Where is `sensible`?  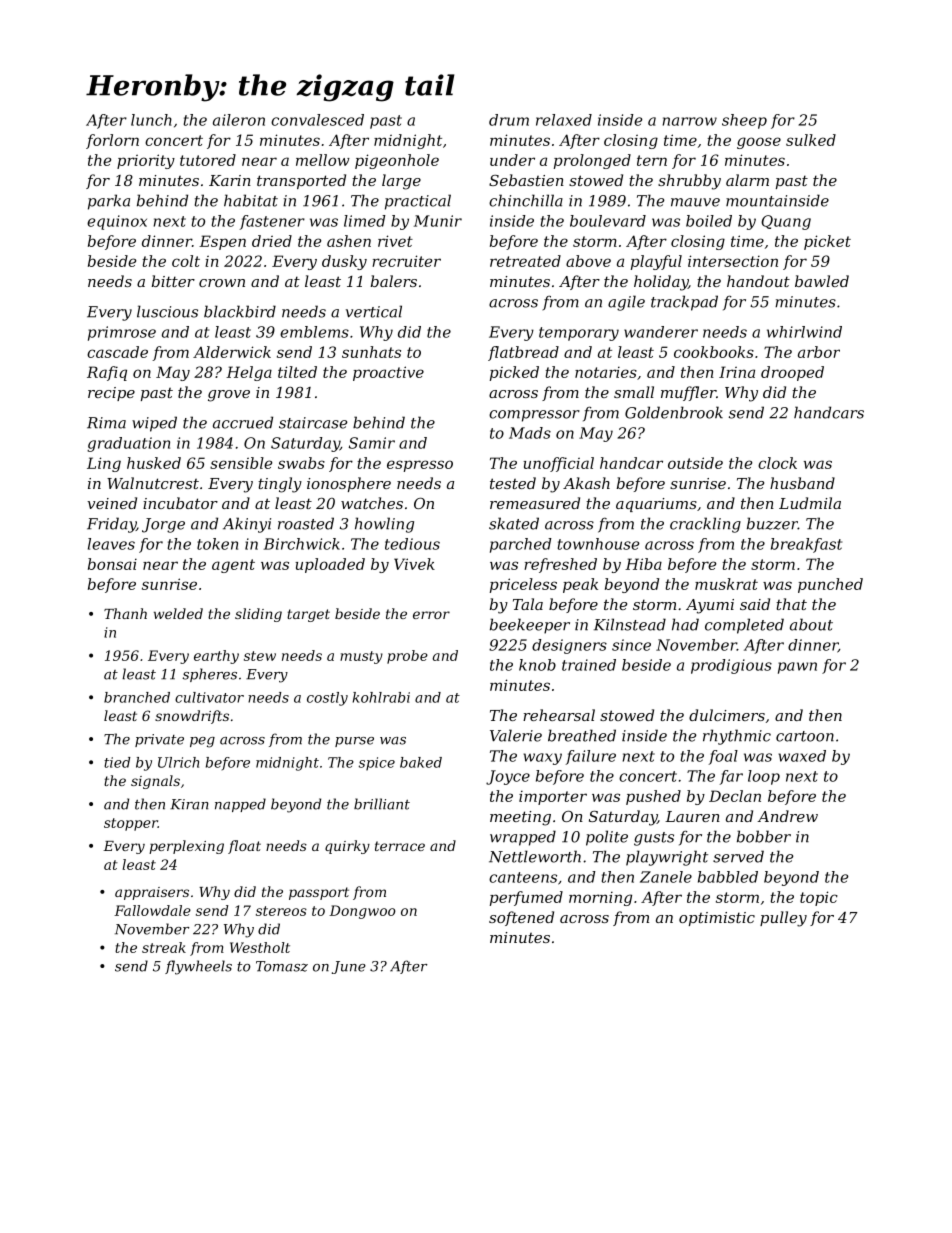
sensible is located at coordinates (241, 463).
